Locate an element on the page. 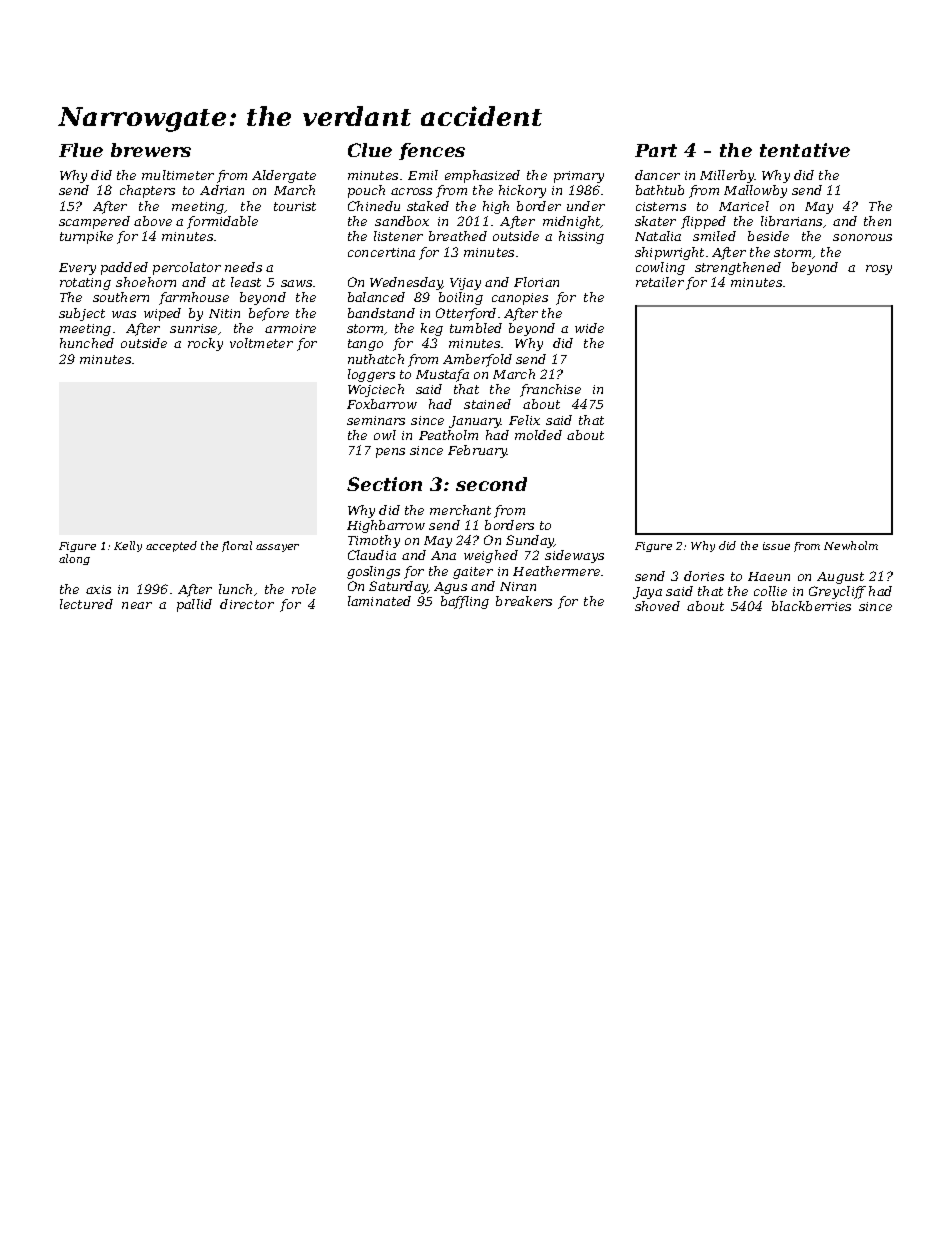 This page has width=952, height=1233. Natalia is located at coordinates (658, 236).
